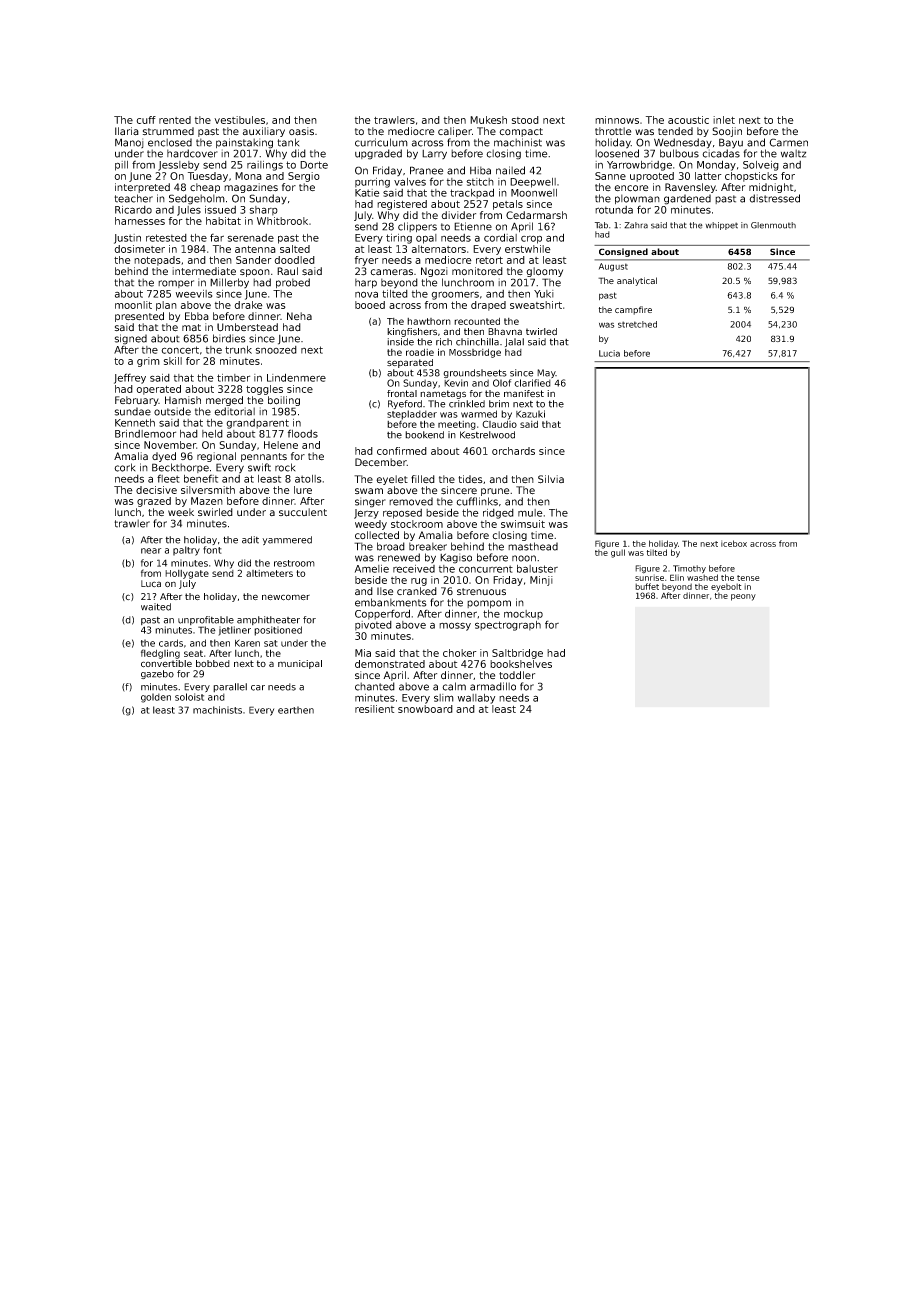  What do you see at coordinates (488, 120) in the image?
I see `Mukesh` at bounding box center [488, 120].
